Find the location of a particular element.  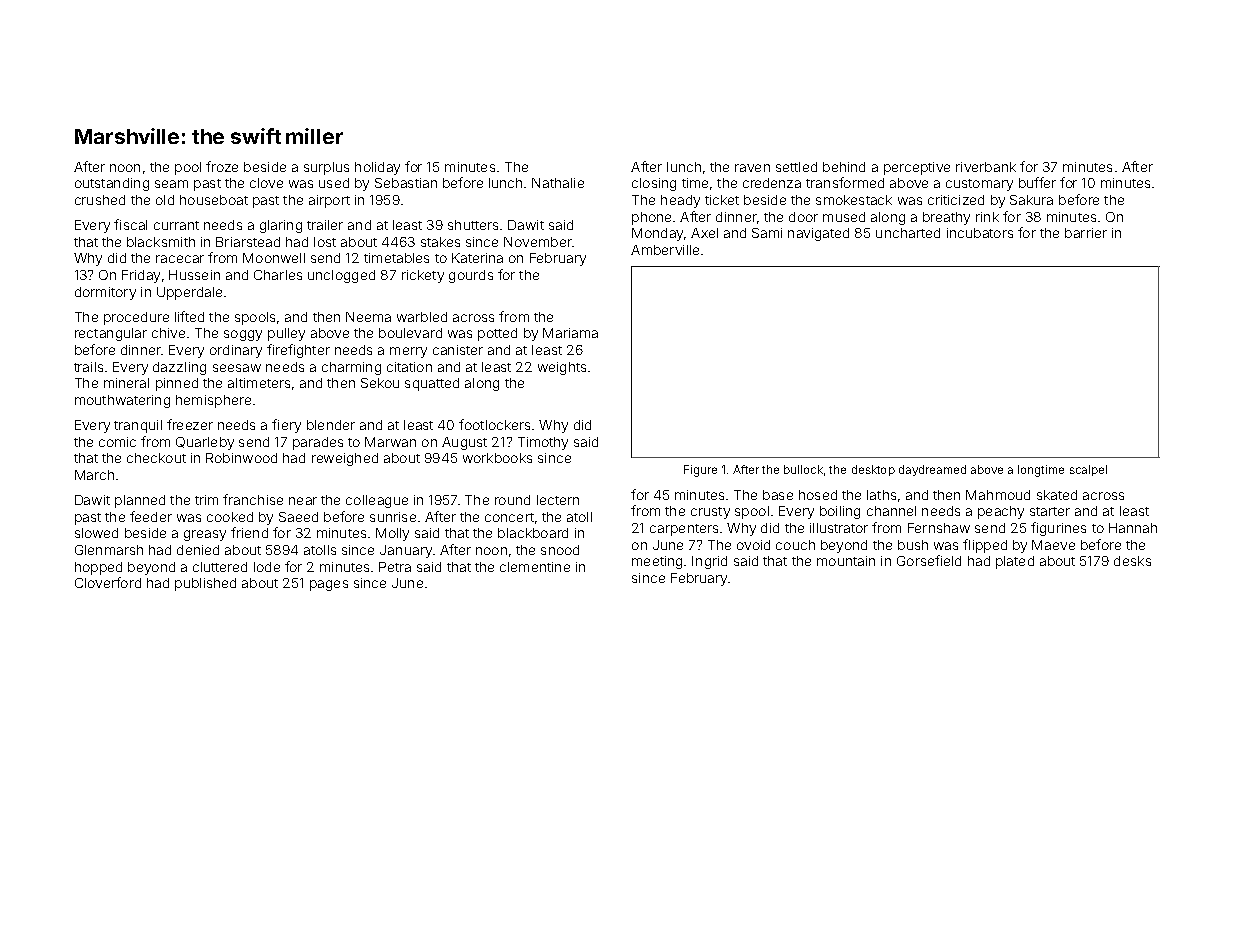

lode is located at coordinates (267, 567).
